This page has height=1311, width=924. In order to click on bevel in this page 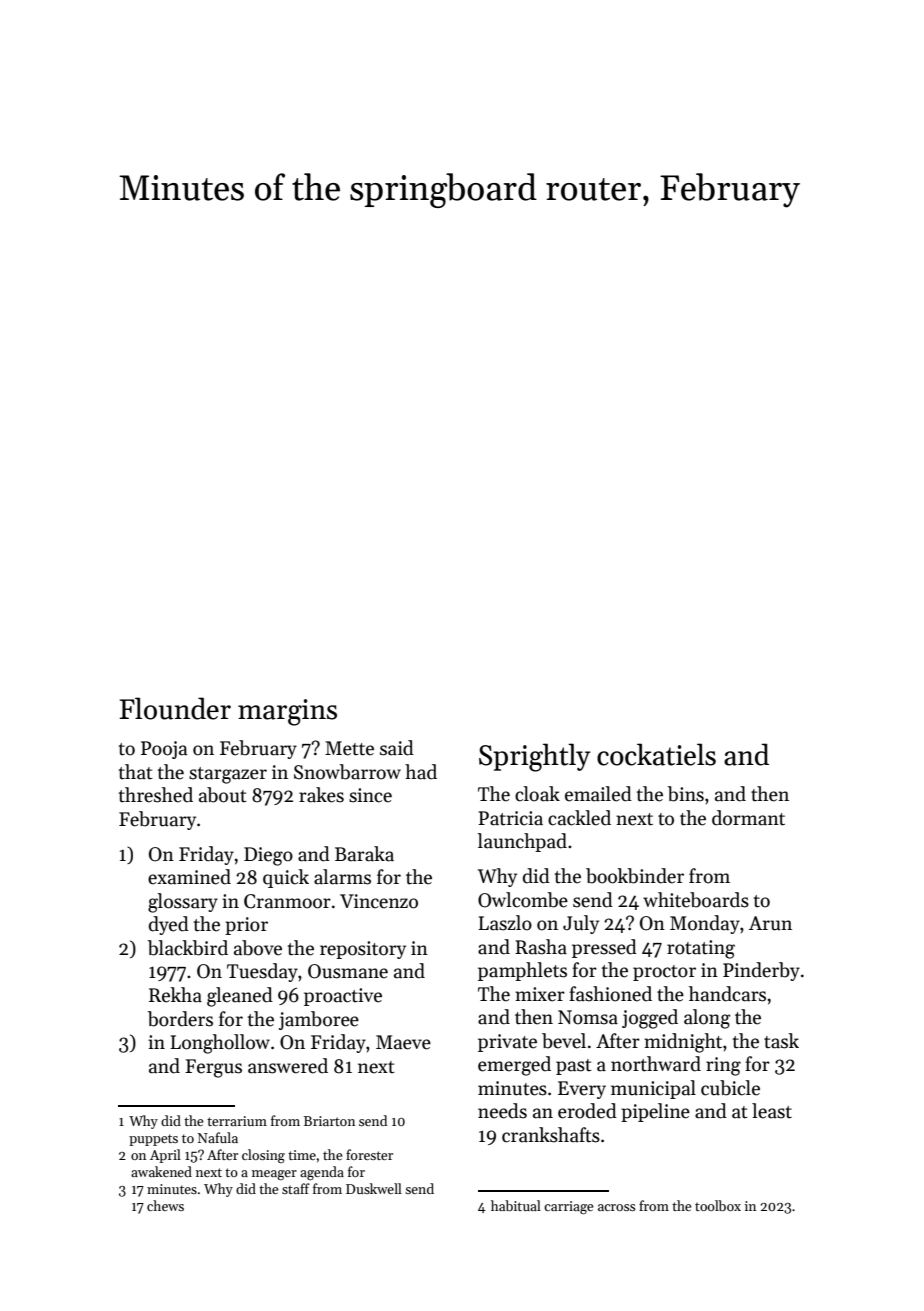, I will do `click(564, 1041)`.
